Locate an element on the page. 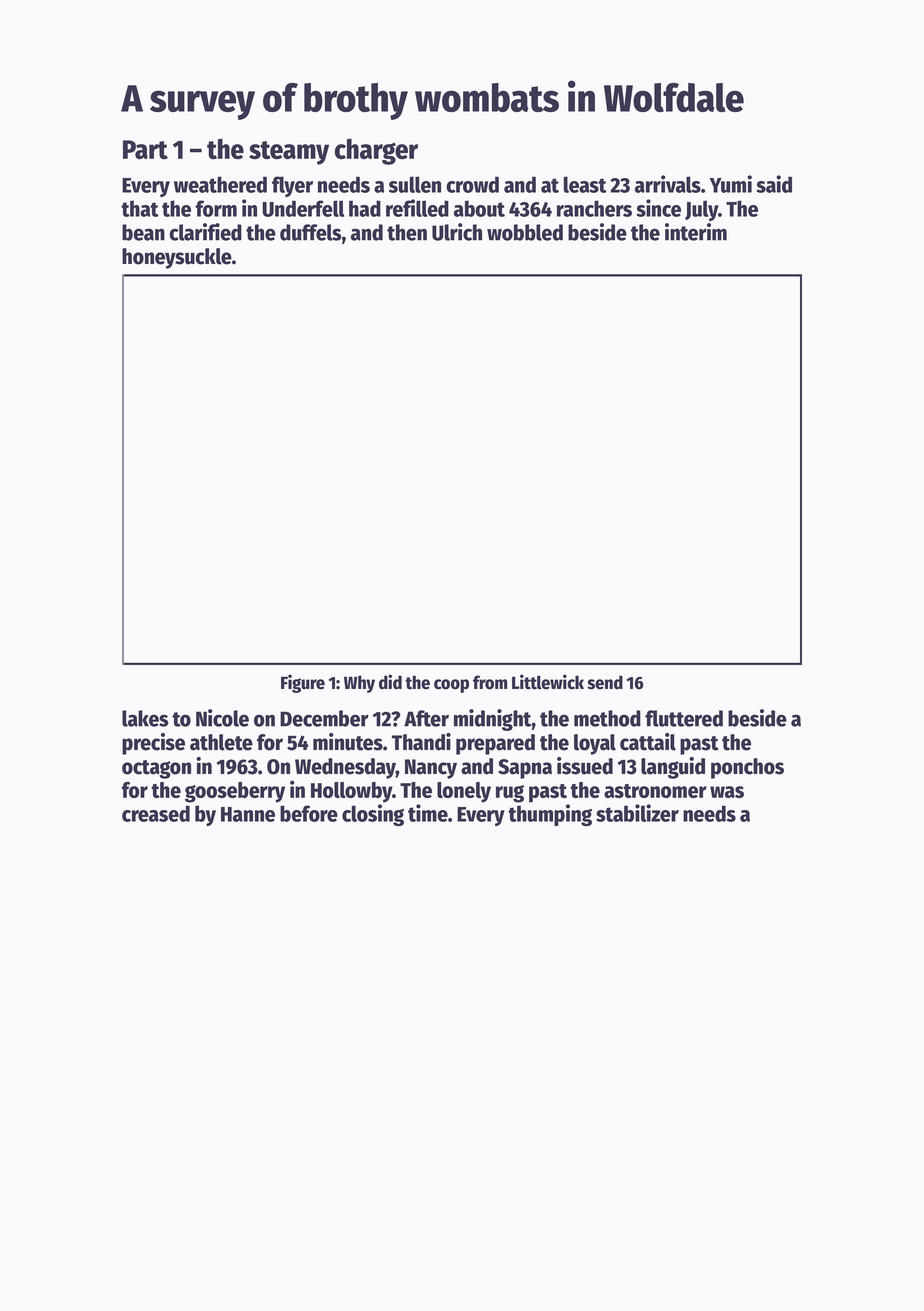 The width and height of the image is (924, 1311). send is located at coordinates (605, 682).
